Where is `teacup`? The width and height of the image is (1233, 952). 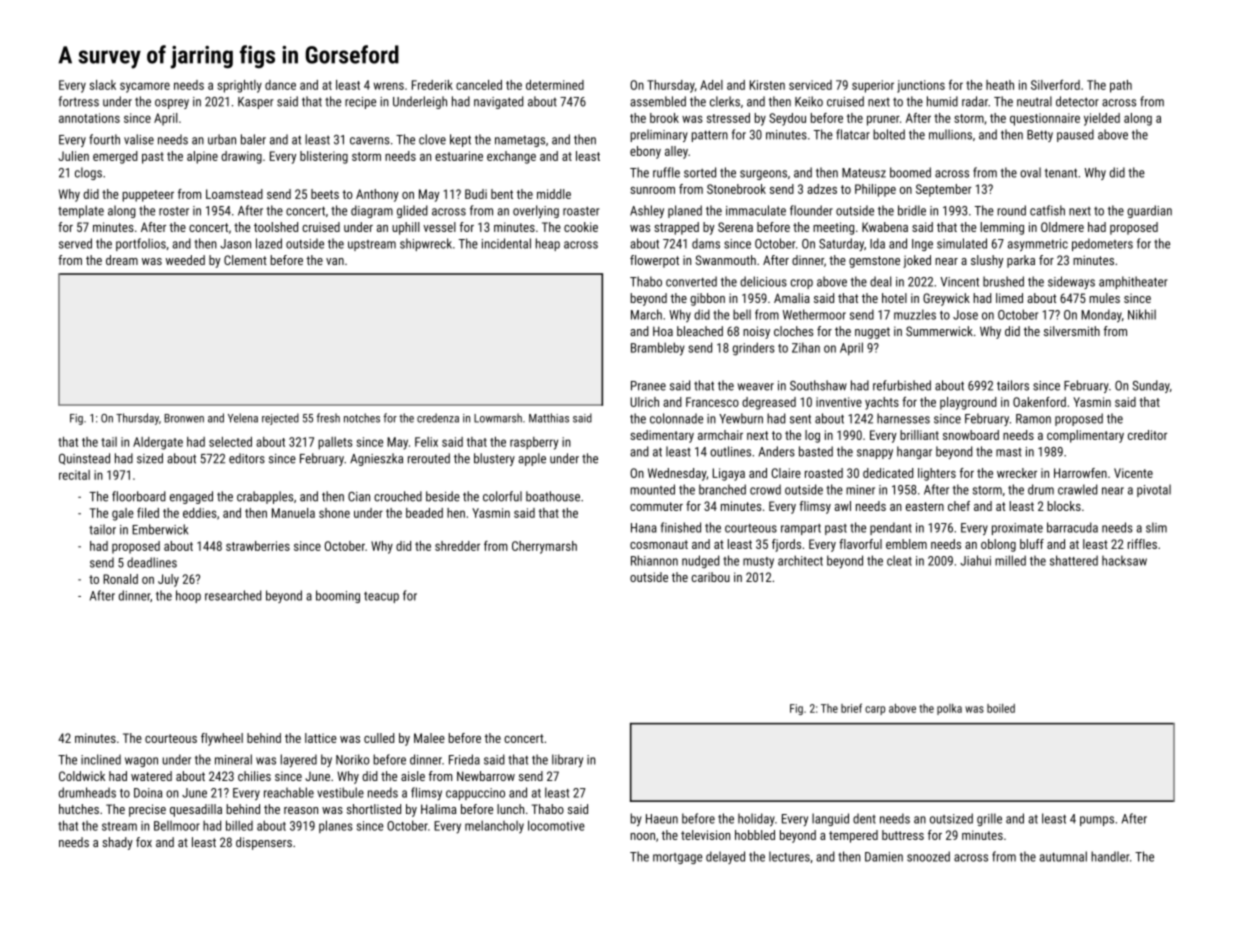 teacup is located at coordinates (381, 597).
